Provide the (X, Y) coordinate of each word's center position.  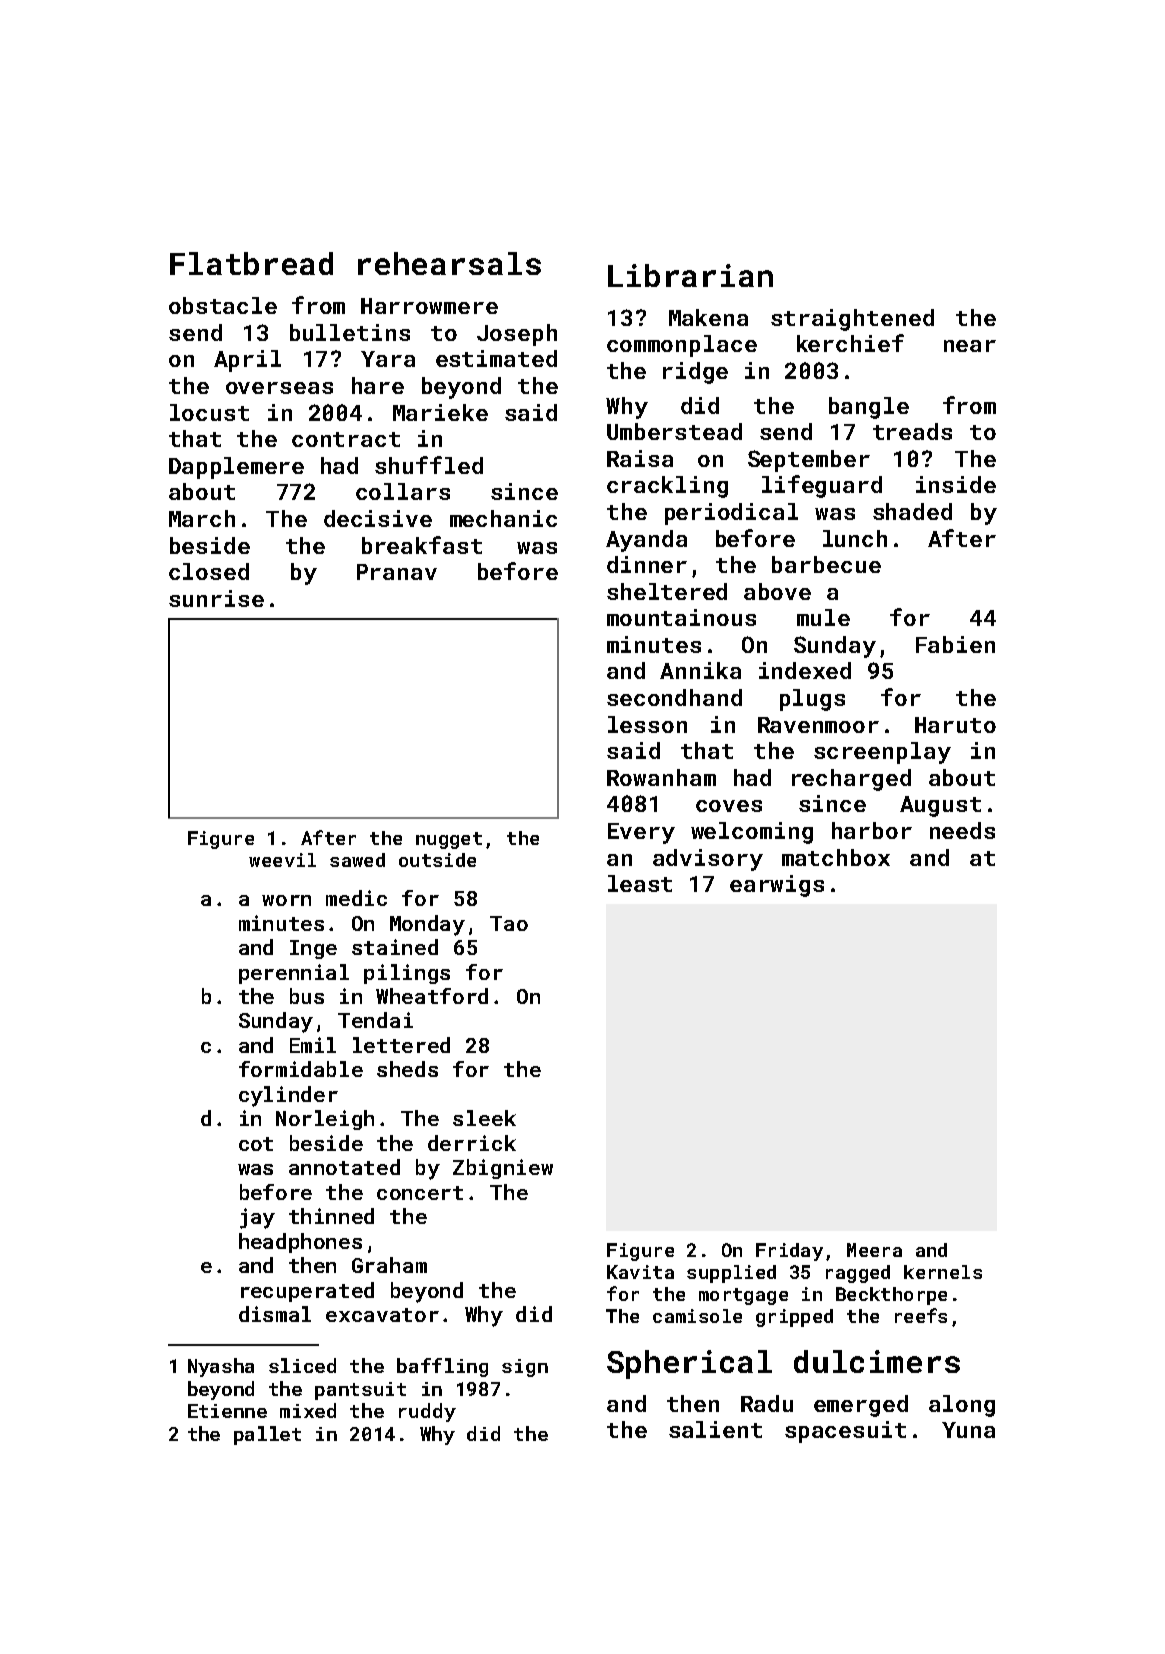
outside (437, 860)
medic (356, 898)
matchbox (836, 857)
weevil (282, 860)
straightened (852, 320)
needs (962, 830)
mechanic (503, 518)
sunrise (216, 598)
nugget (449, 840)
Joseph (517, 335)
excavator (382, 1315)
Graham (389, 1265)
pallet (267, 1435)
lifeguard (822, 486)
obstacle (223, 305)
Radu (767, 1403)
